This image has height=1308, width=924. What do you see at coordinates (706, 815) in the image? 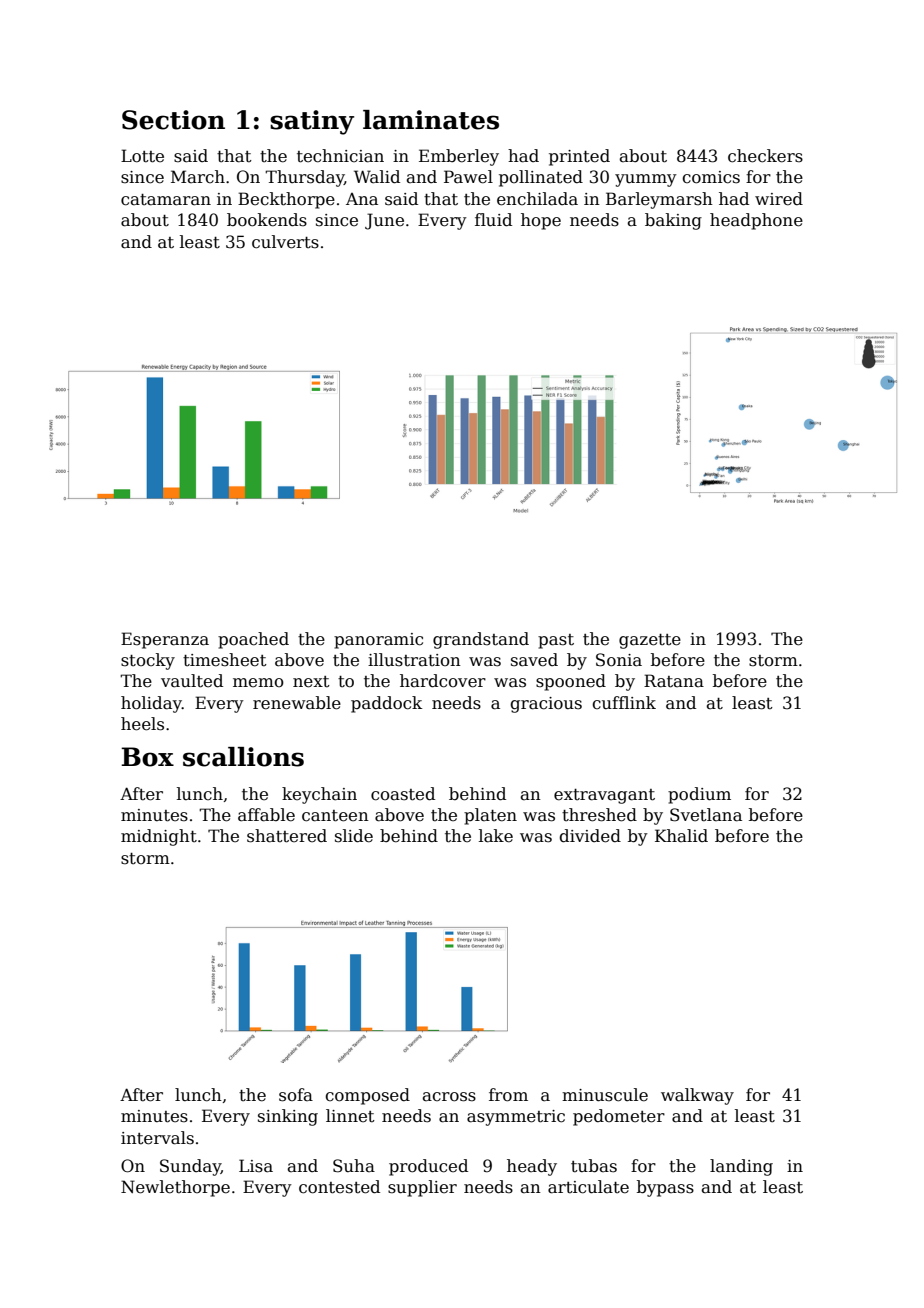
I see `Svetlana` at bounding box center [706, 815].
